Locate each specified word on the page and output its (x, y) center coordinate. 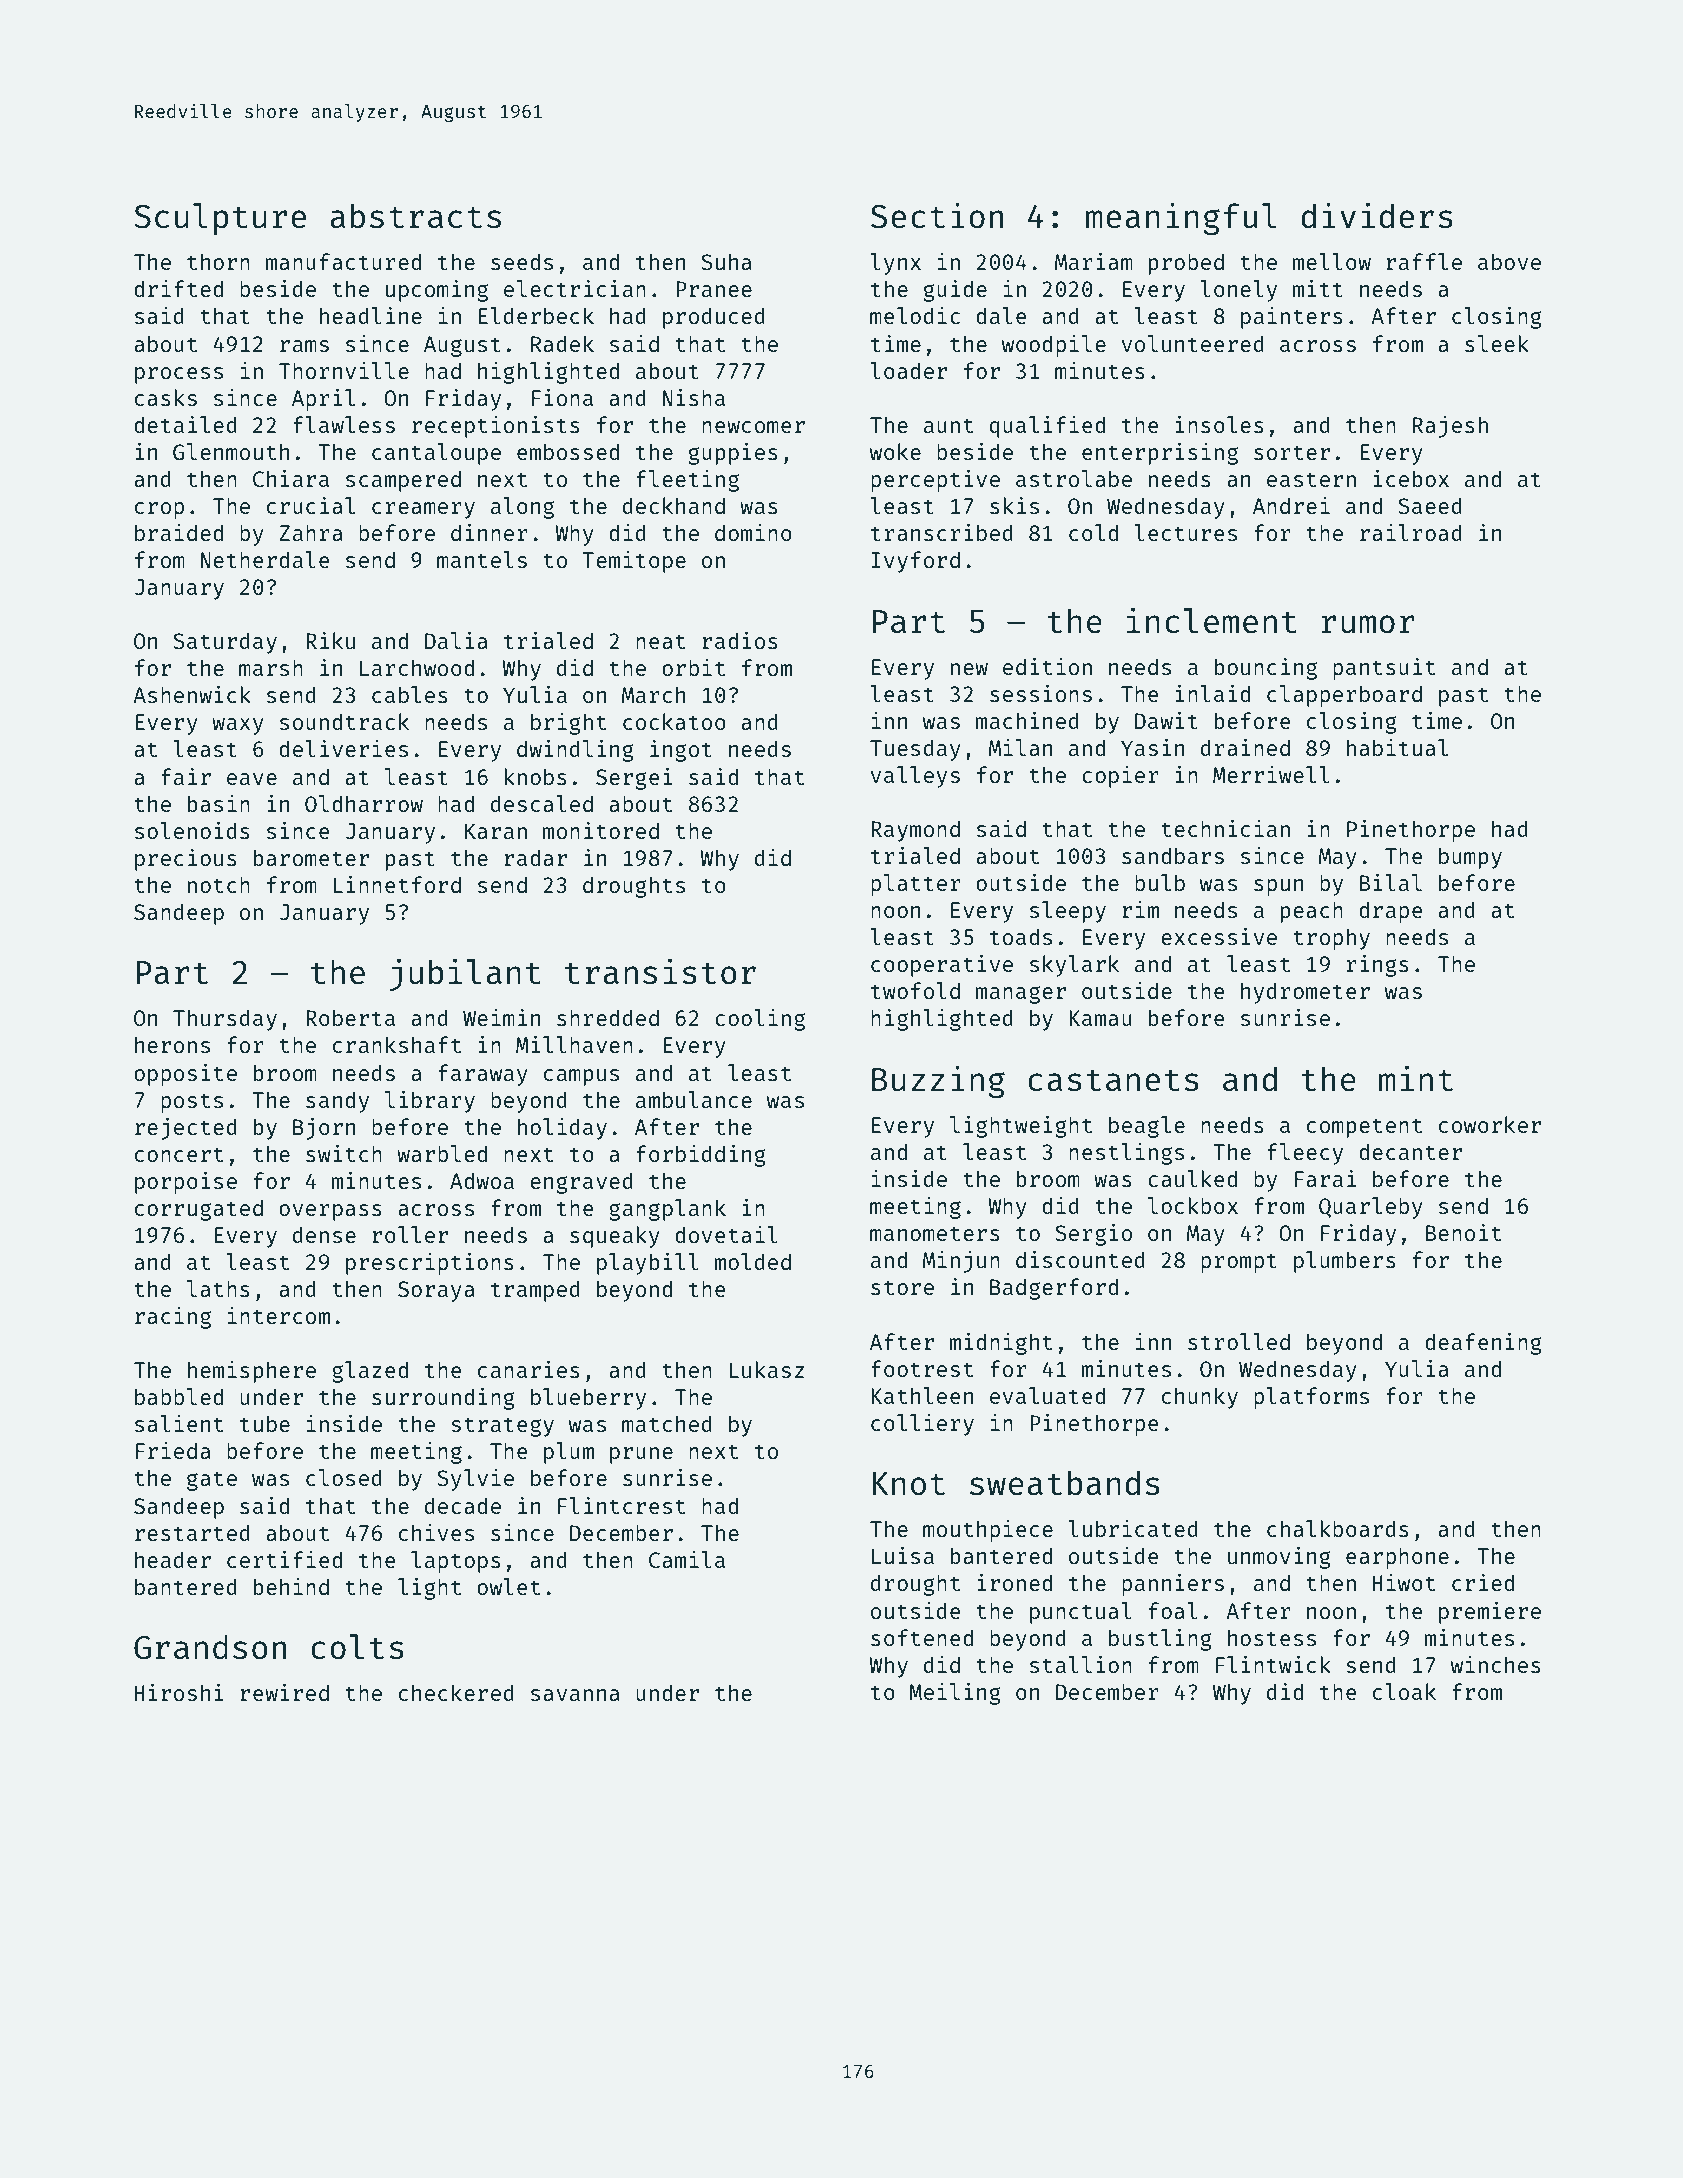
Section (937, 215)
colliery (922, 1425)
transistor (660, 971)
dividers (1377, 215)
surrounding (443, 1399)
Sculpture (220, 219)
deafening (1483, 1344)
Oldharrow (364, 803)
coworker (1490, 1124)
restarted (192, 1532)
